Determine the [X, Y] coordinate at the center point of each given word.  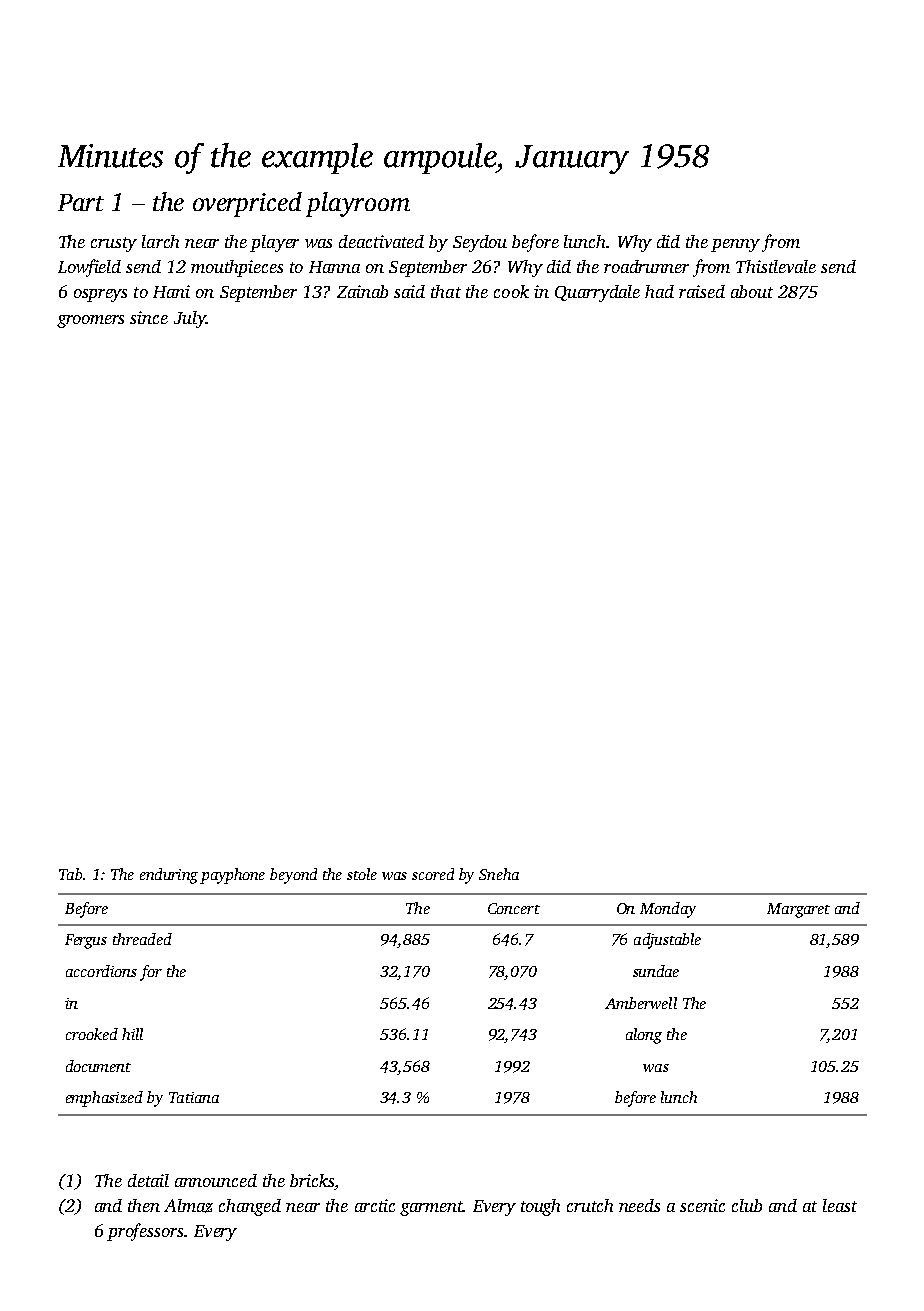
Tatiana [194, 1097]
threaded [142, 939]
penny [735, 245]
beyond [293, 876]
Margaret [798, 910]
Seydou [480, 243]
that [446, 291]
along [644, 1036]
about [752, 291]
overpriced [247, 204]
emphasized [104, 1099]
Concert [514, 908]
